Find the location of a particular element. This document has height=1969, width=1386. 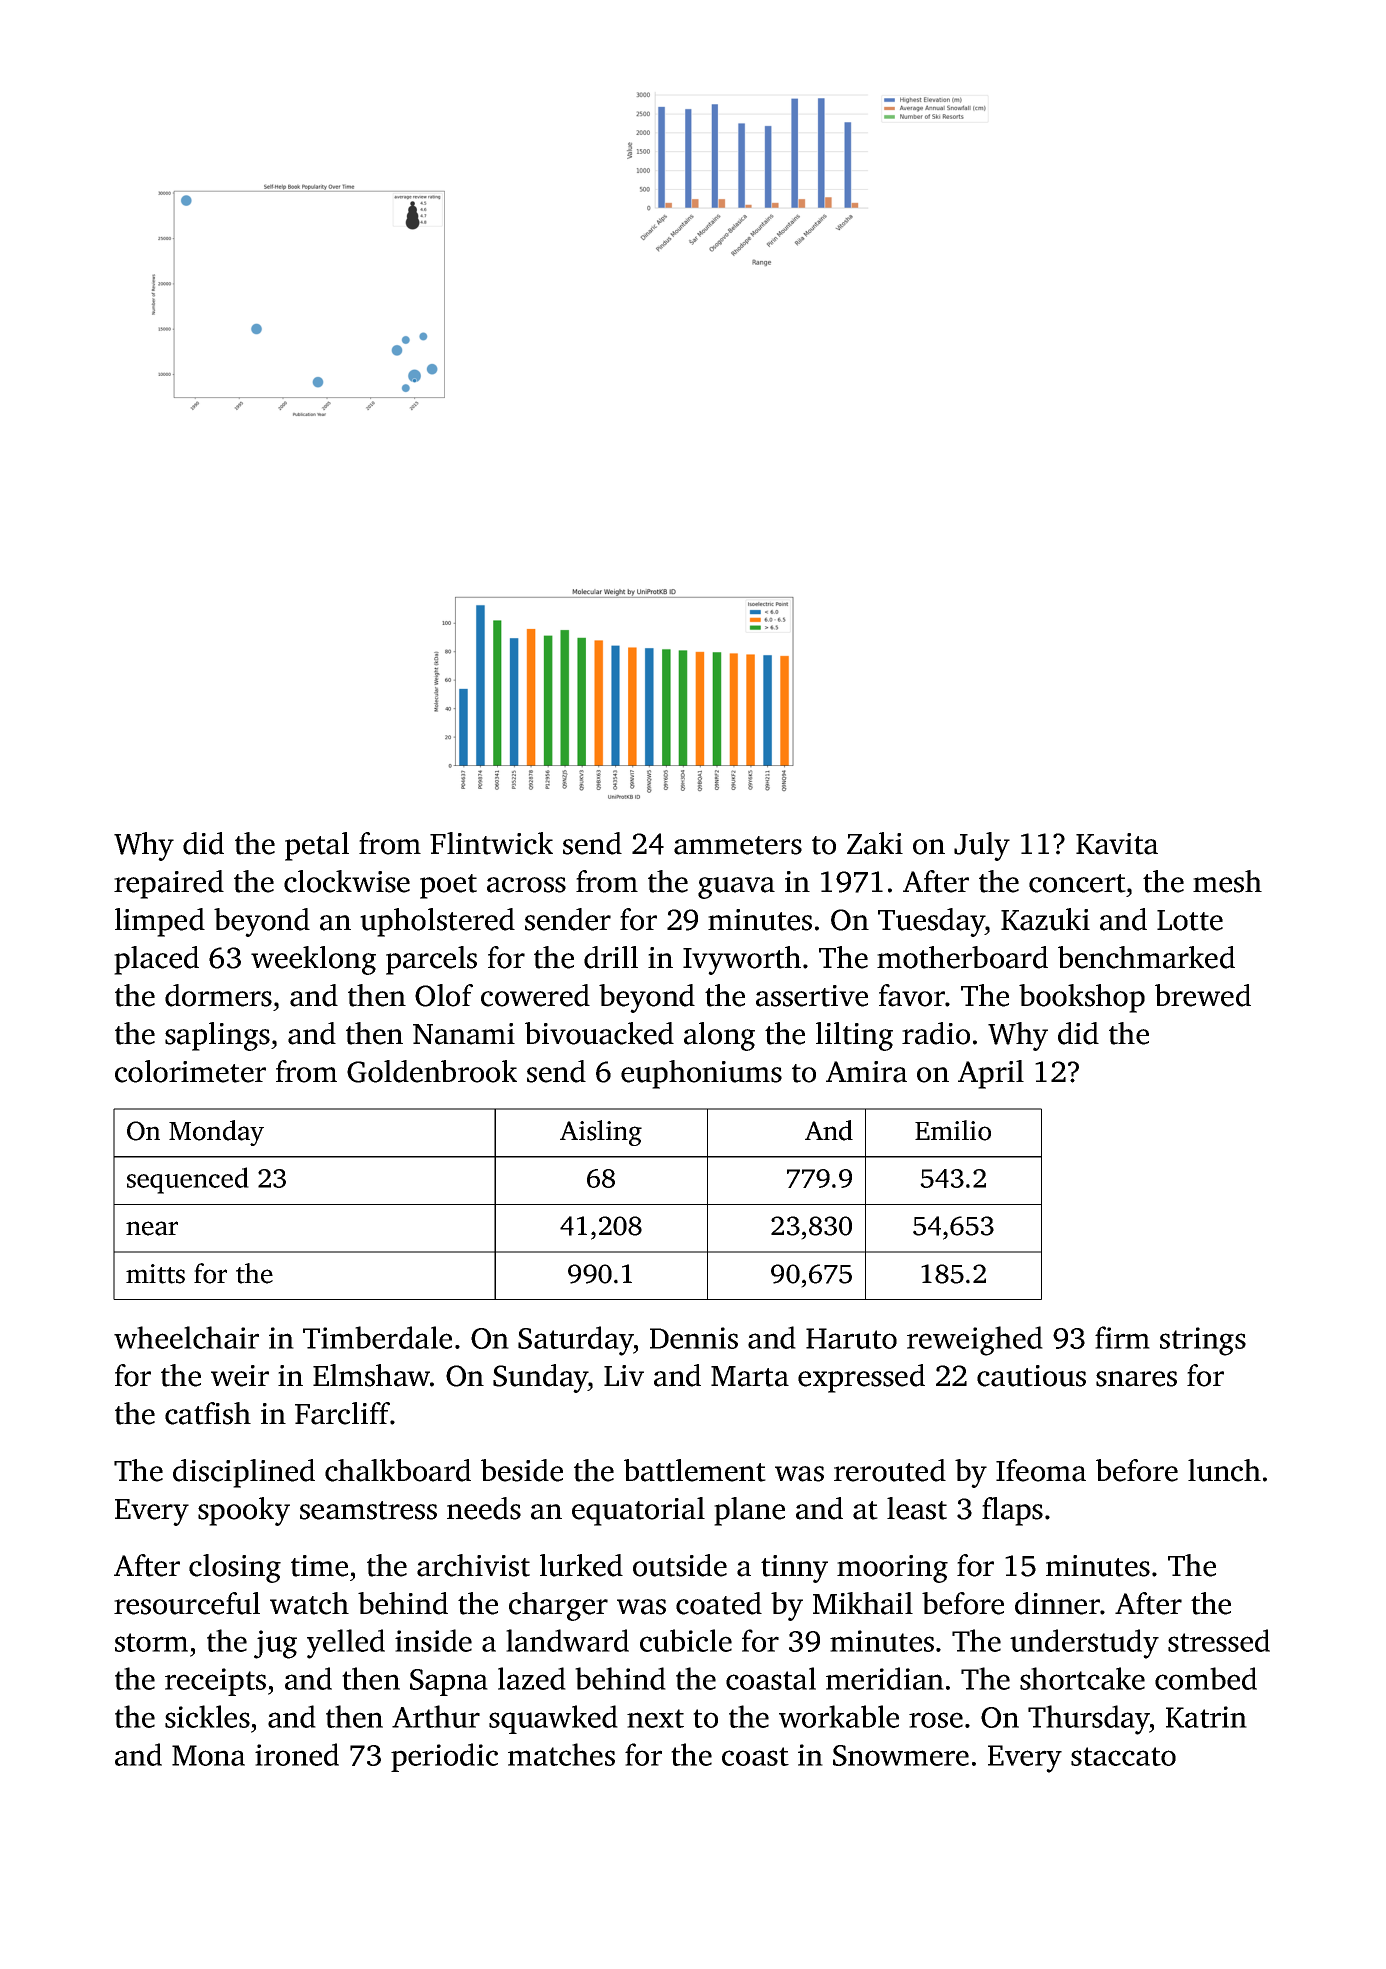

Zaki is located at coordinates (875, 843).
